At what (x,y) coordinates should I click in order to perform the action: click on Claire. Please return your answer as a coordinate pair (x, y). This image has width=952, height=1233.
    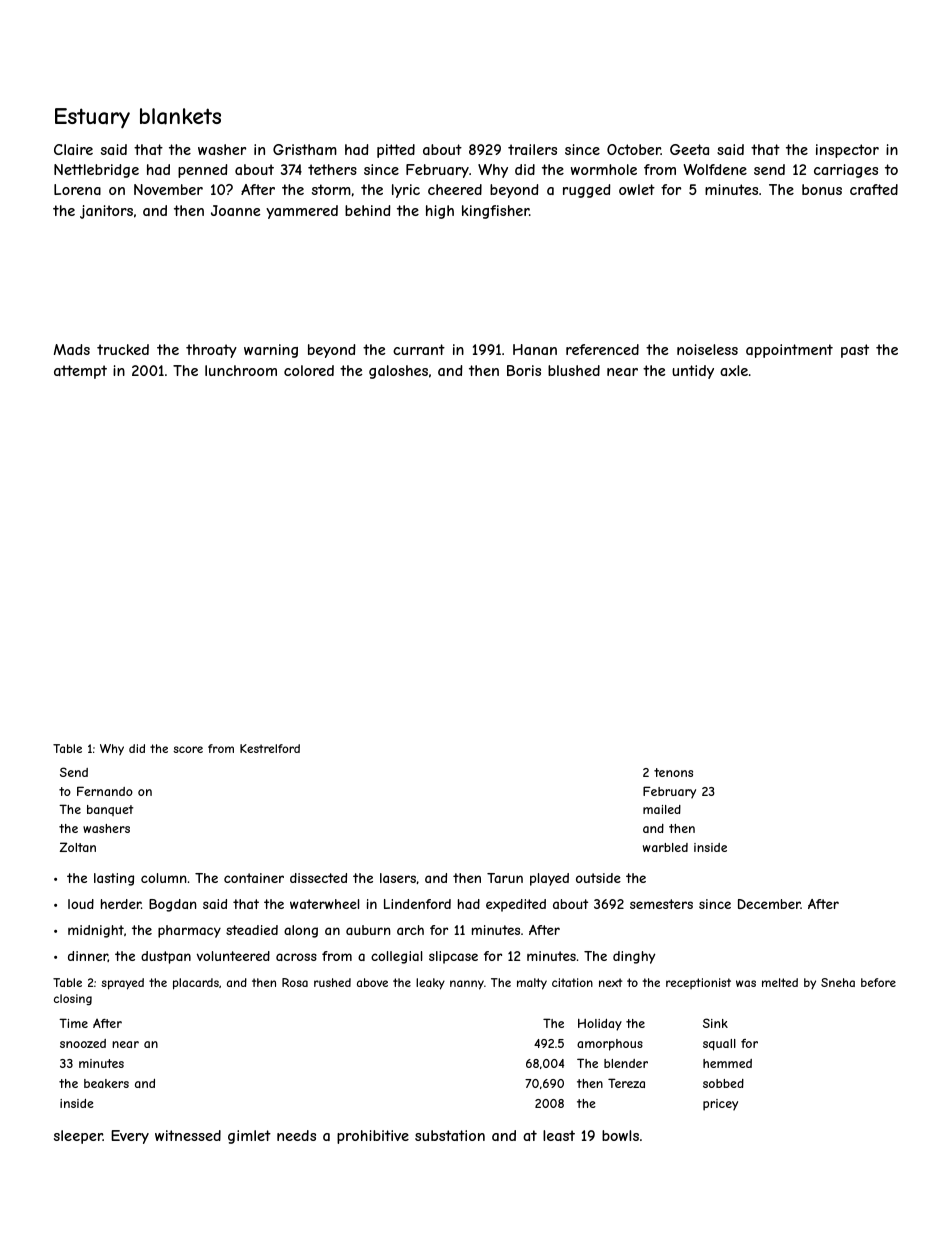
    Looking at the image, I should click on (73, 149).
